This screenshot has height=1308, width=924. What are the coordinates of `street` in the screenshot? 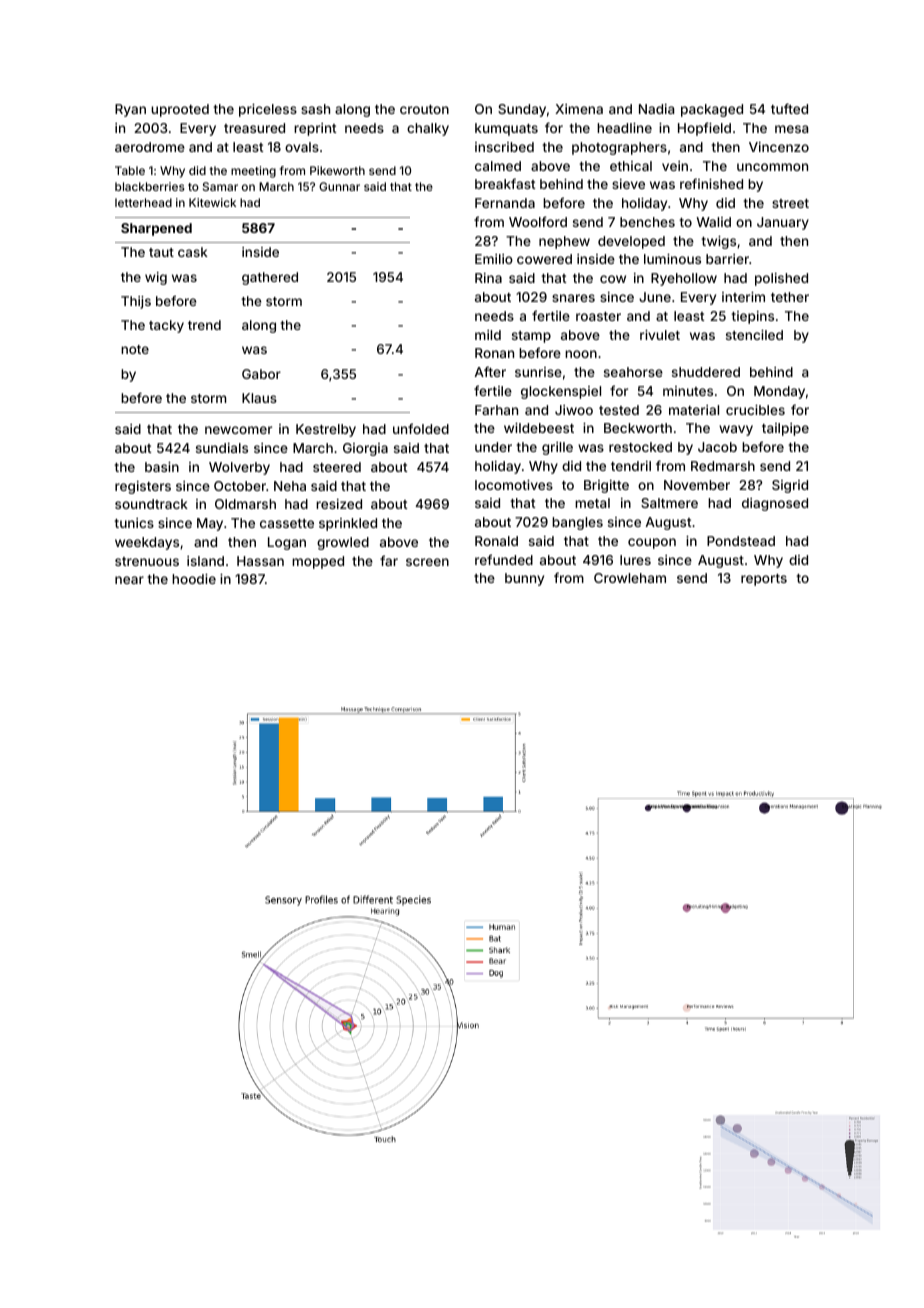 It's located at (790, 203).
